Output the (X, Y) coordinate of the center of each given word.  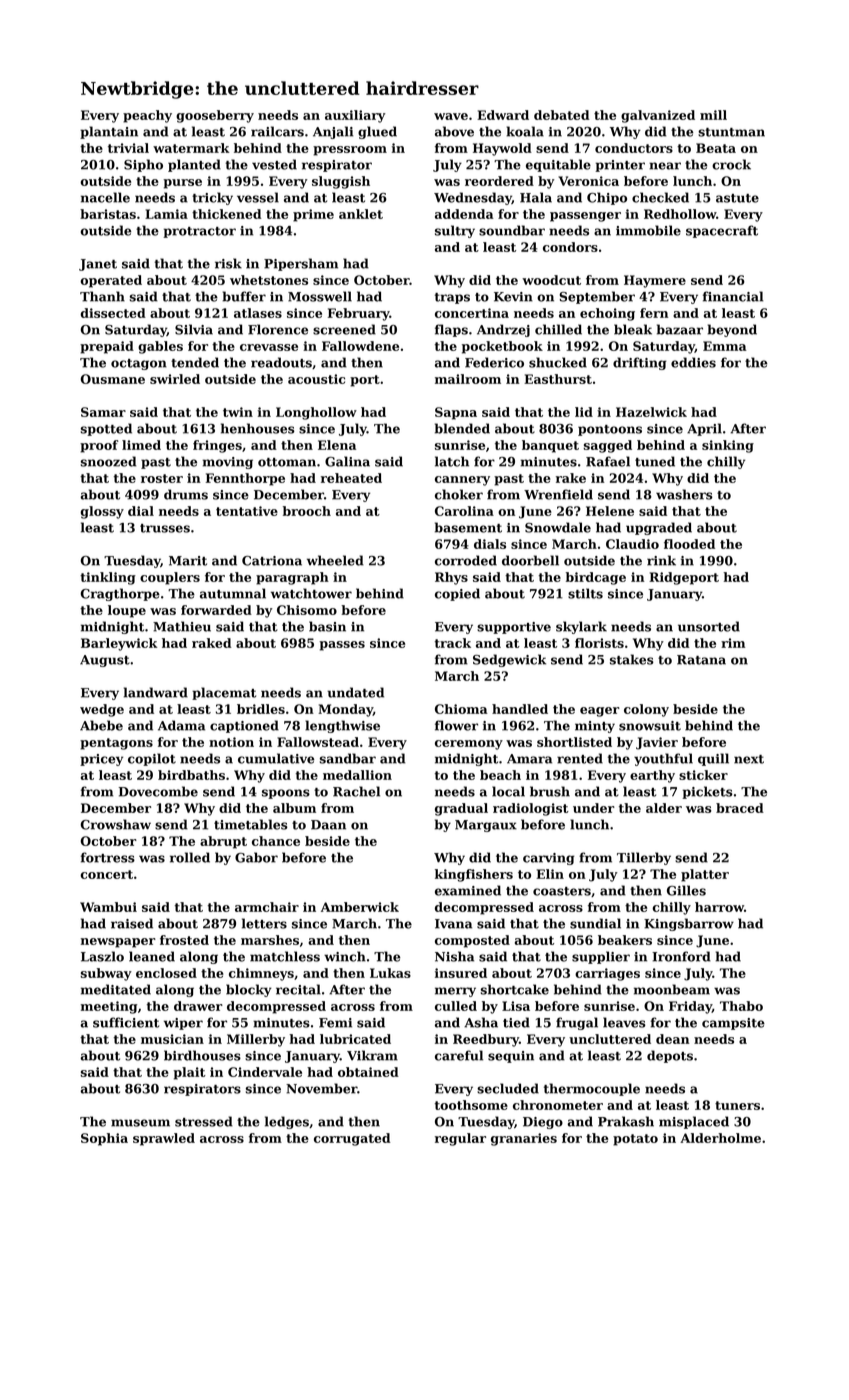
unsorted (709, 626)
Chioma (461, 709)
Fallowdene (360, 346)
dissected (113, 313)
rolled (190, 857)
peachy (147, 116)
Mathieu (182, 626)
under (594, 808)
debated (561, 115)
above (454, 131)
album (294, 808)
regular (460, 1139)
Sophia (104, 1139)
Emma (725, 346)
